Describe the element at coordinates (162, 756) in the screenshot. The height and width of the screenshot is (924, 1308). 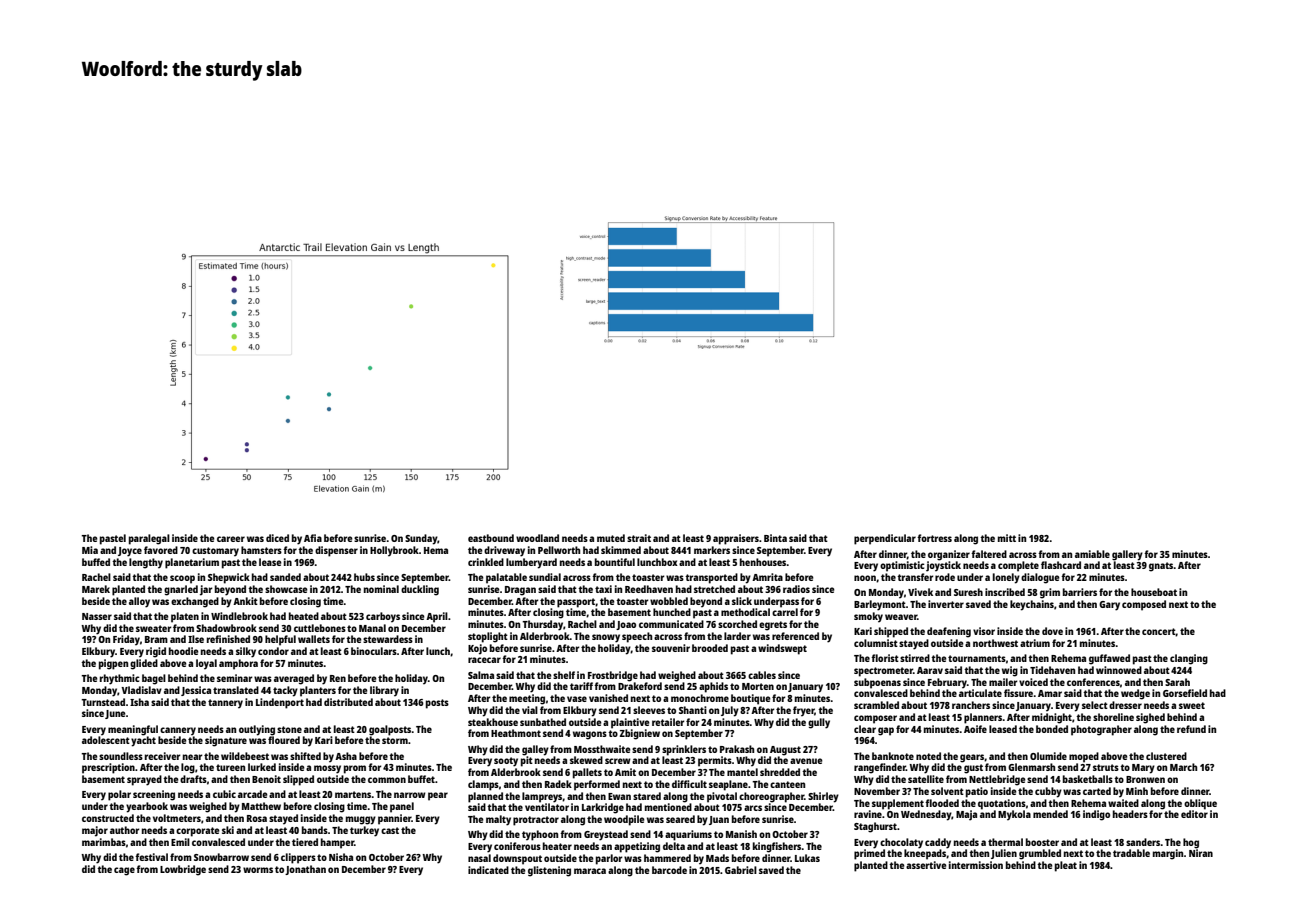
I see `receiver` at that location.
